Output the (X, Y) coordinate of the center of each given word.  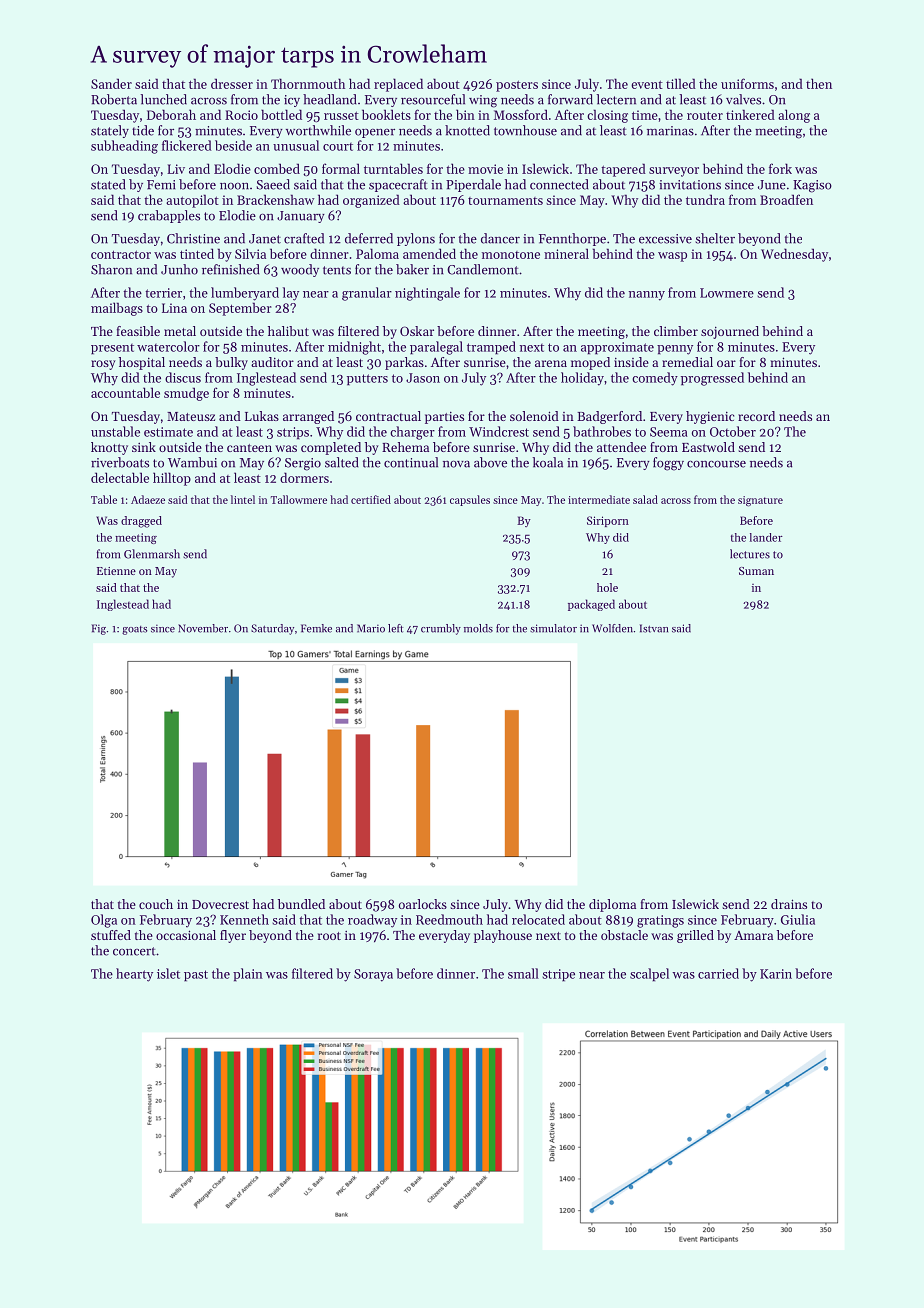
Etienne (116, 571)
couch (156, 904)
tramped (491, 348)
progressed (712, 379)
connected (559, 184)
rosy (103, 365)
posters (517, 86)
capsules (470, 500)
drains (789, 904)
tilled (681, 83)
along (794, 116)
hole (607, 587)
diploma (612, 905)
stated (108, 184)
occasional (186, 935)
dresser (232, 83)
